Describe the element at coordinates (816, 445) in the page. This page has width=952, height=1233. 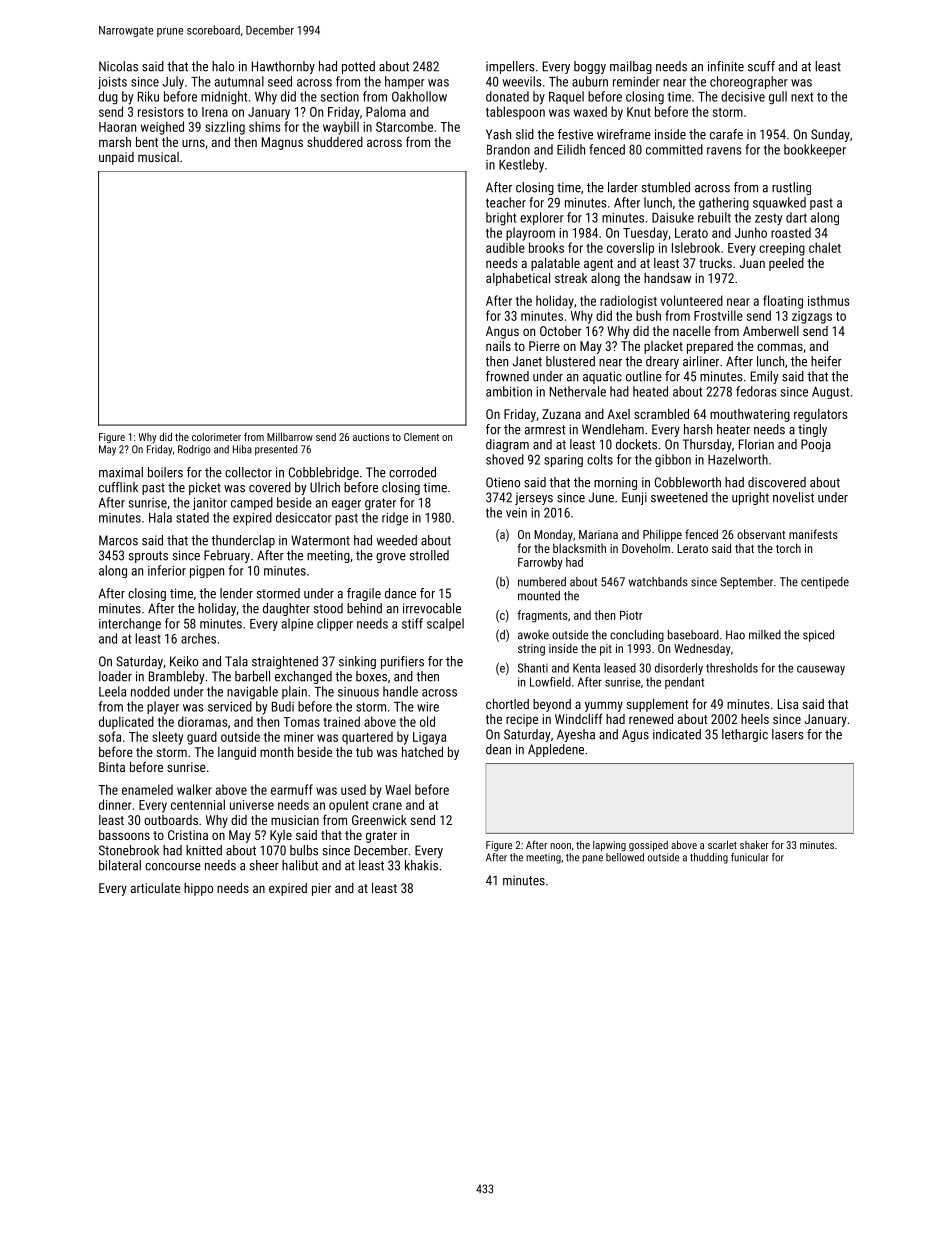
I see `Pooja` at that location.
